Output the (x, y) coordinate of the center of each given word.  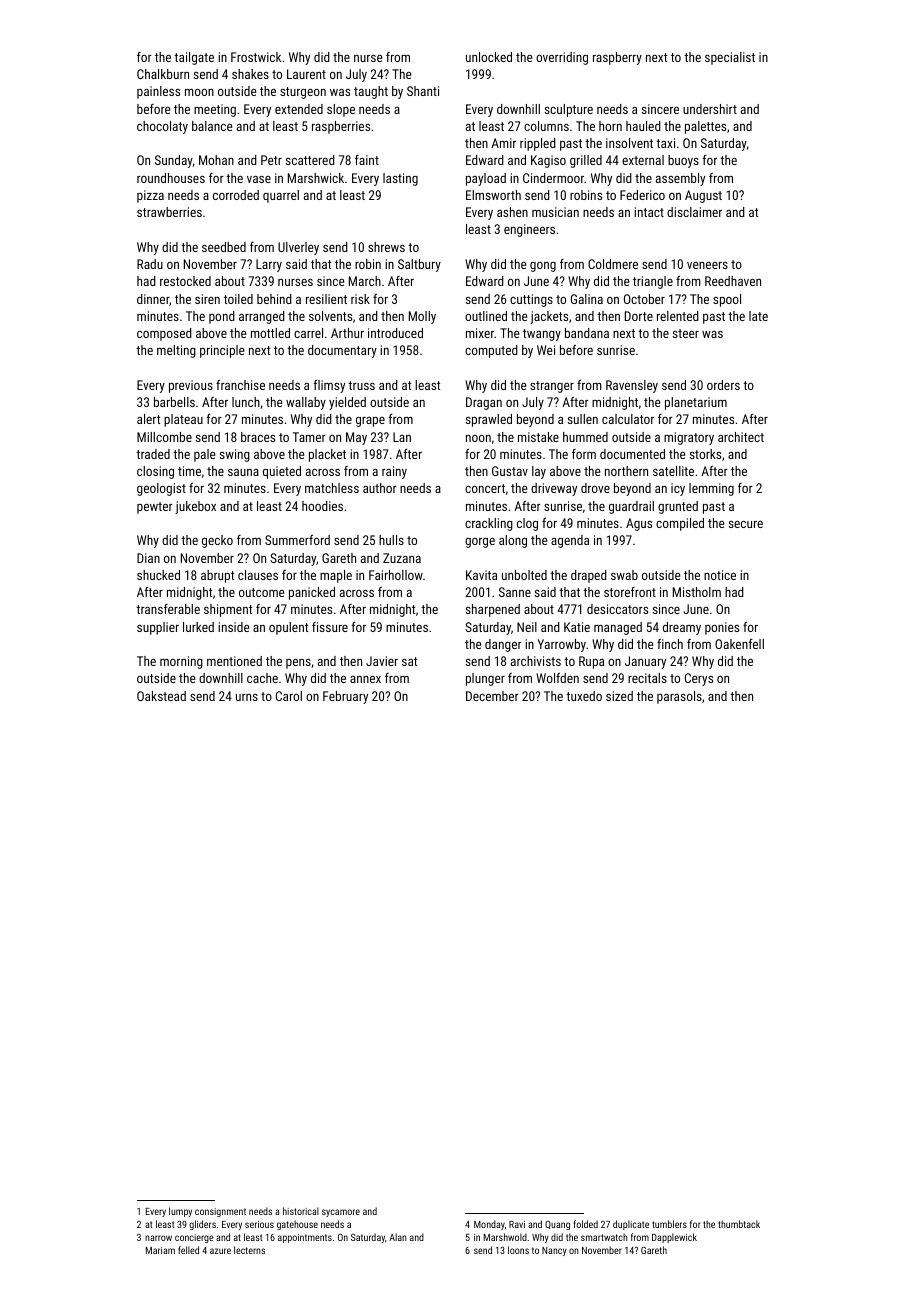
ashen (512, 212)
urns (247, 697)
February (345, 697)
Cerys (699, 679)
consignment (220, 1212)
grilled (586, 161)
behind (274, 299)
